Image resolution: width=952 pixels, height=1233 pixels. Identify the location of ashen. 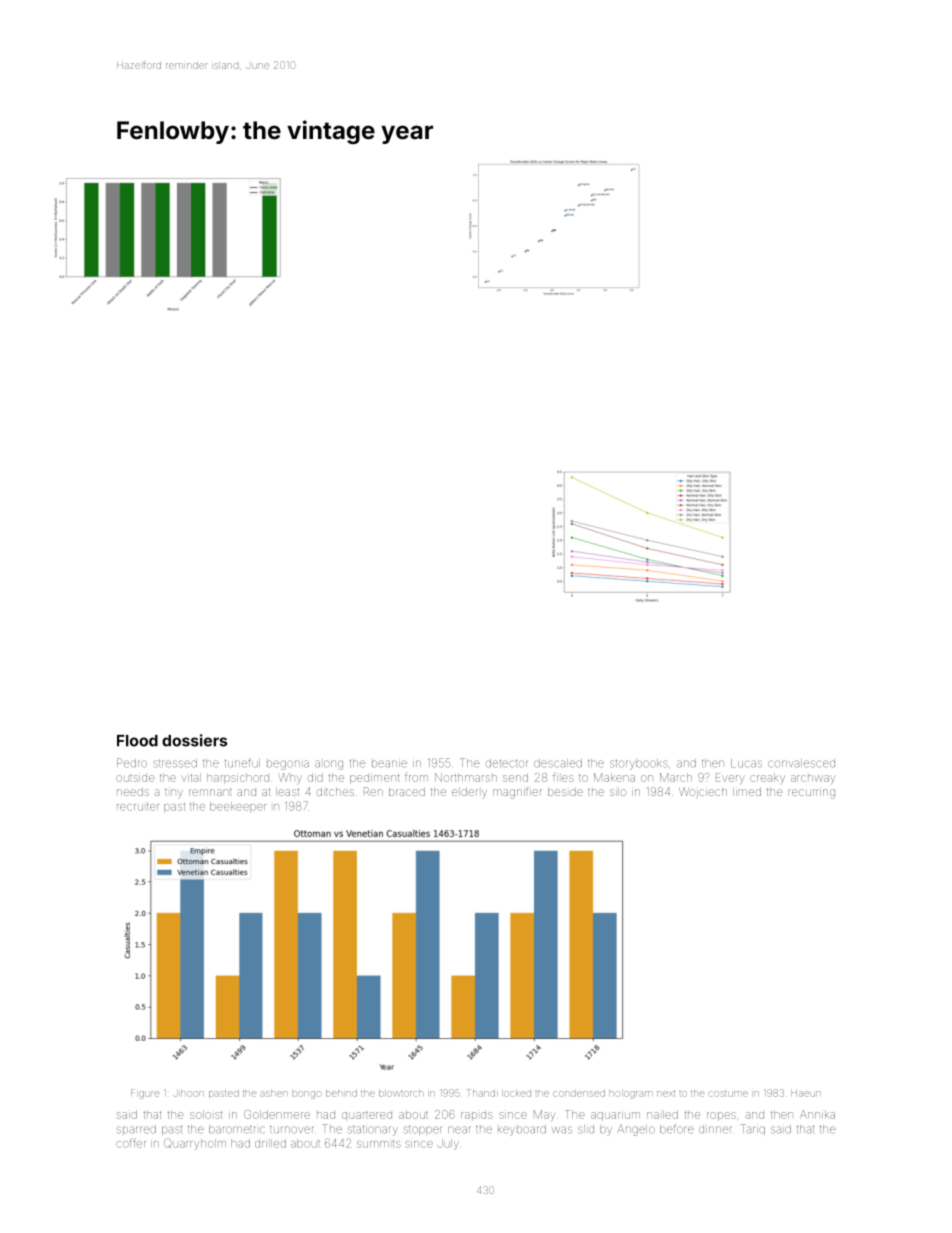
(274, 1094).
